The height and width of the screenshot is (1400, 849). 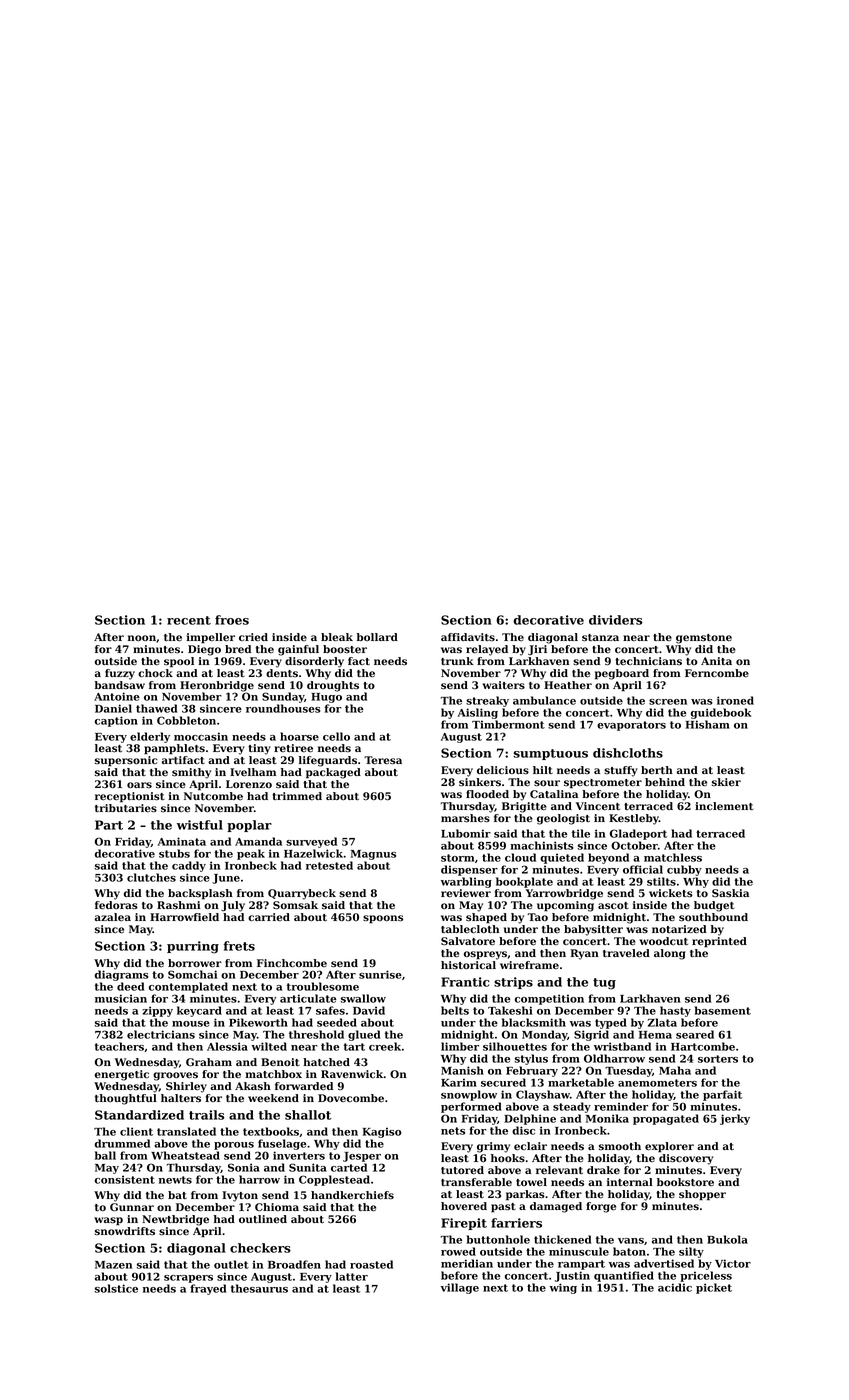 What do you see at coordinates (130, 797) in the screenshot?
I see `receptionist` at bounding box center [130, 797].
